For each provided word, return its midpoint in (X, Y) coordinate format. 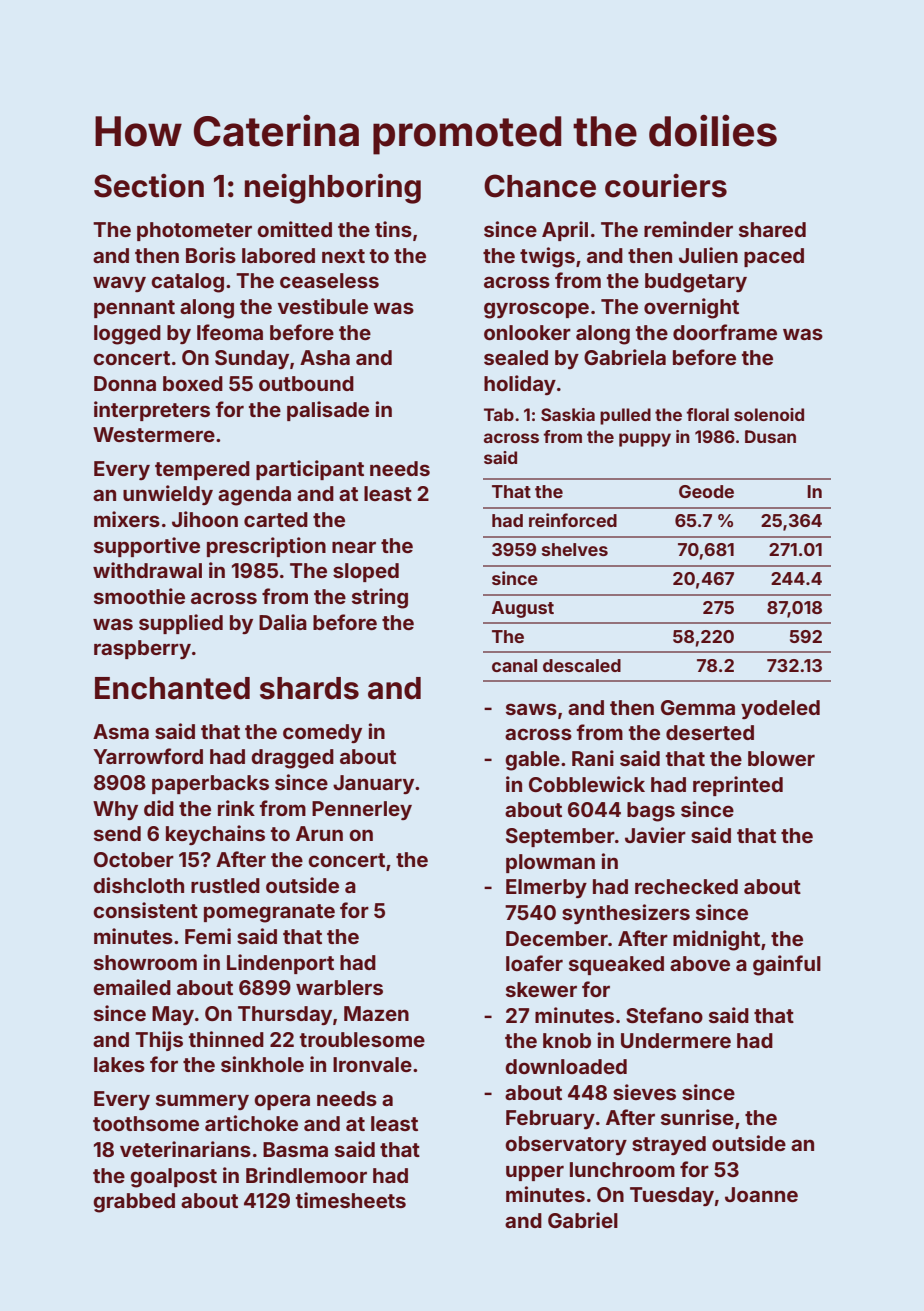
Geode (706, 491)
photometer (194, 231)
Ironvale (372, 1064)
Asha (325, 357)
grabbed (134, 1203)
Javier (655, 835)
